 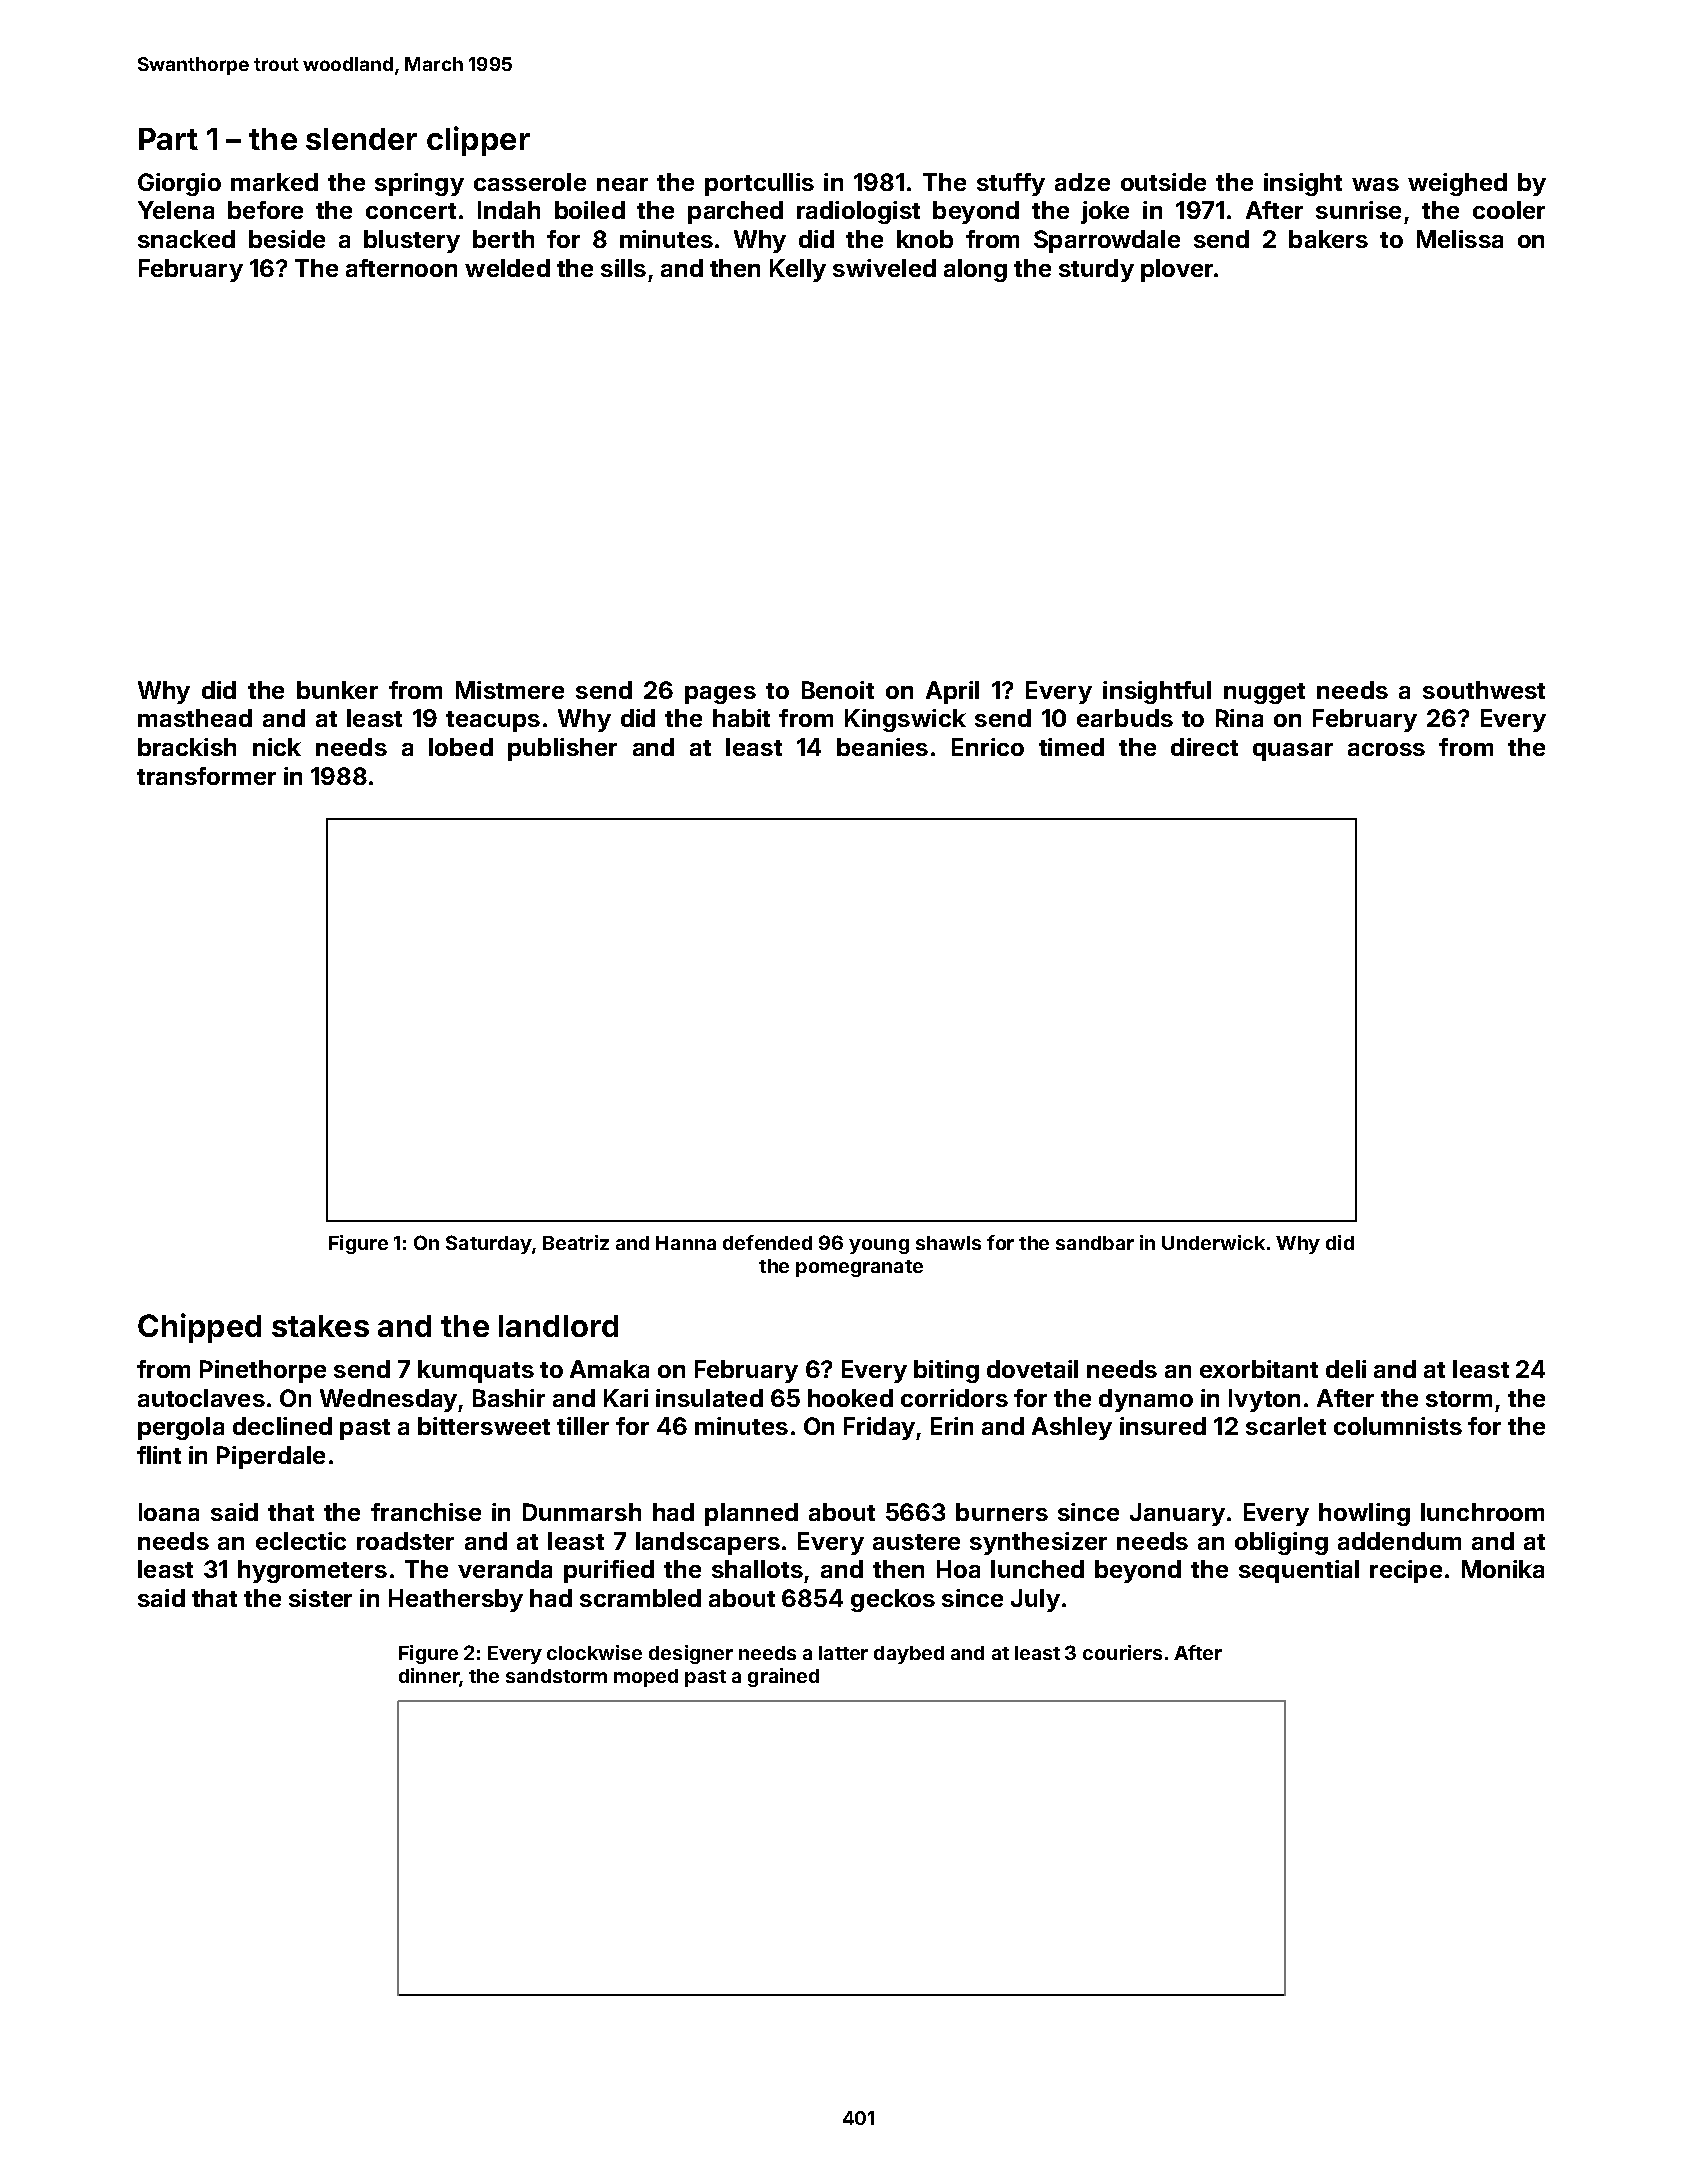 I want to click on dinner, so click(x=429, y=1675).
